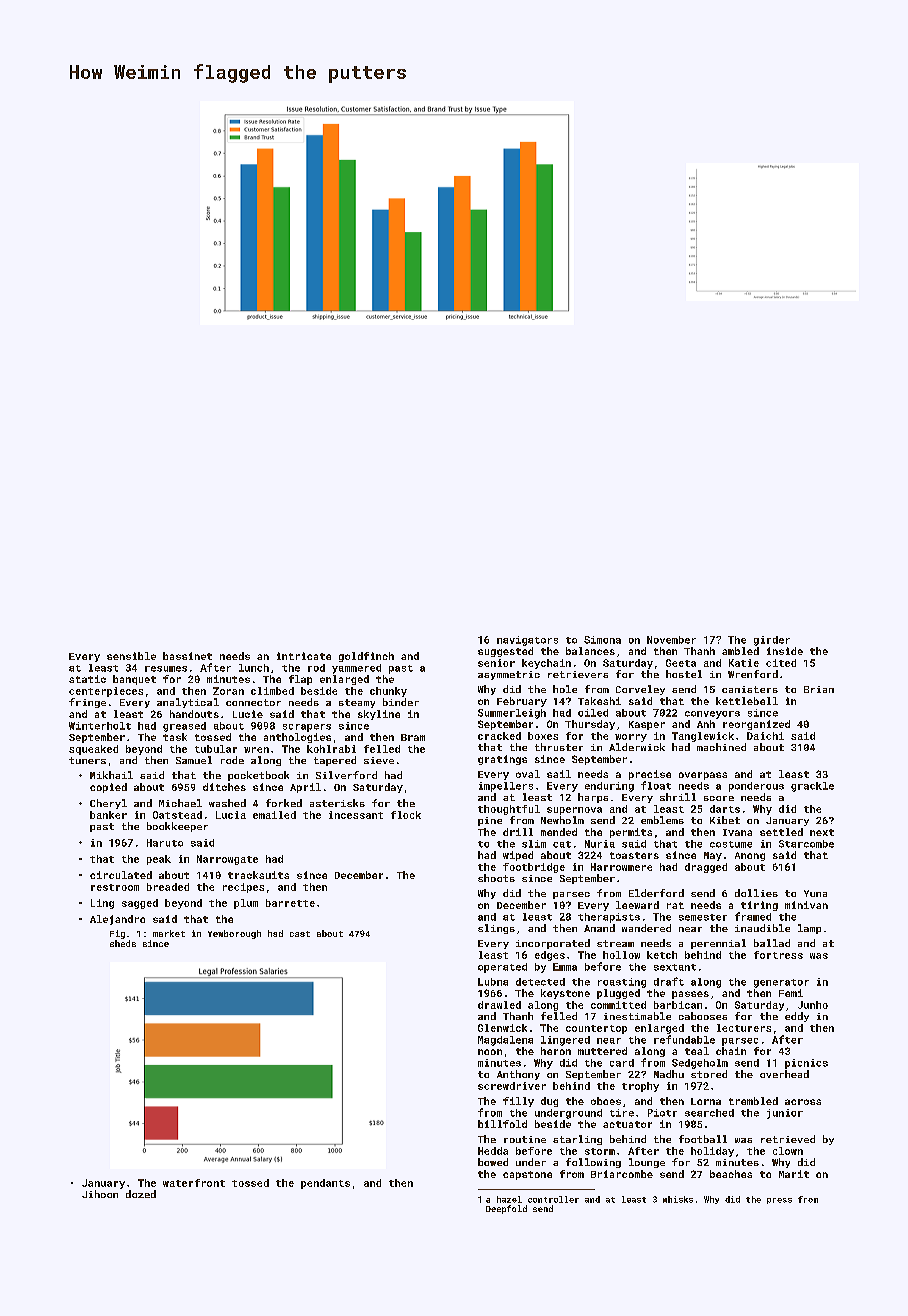  Describe the element at coordinates (93, 750) in the page. I see `squeaked` at that location.
